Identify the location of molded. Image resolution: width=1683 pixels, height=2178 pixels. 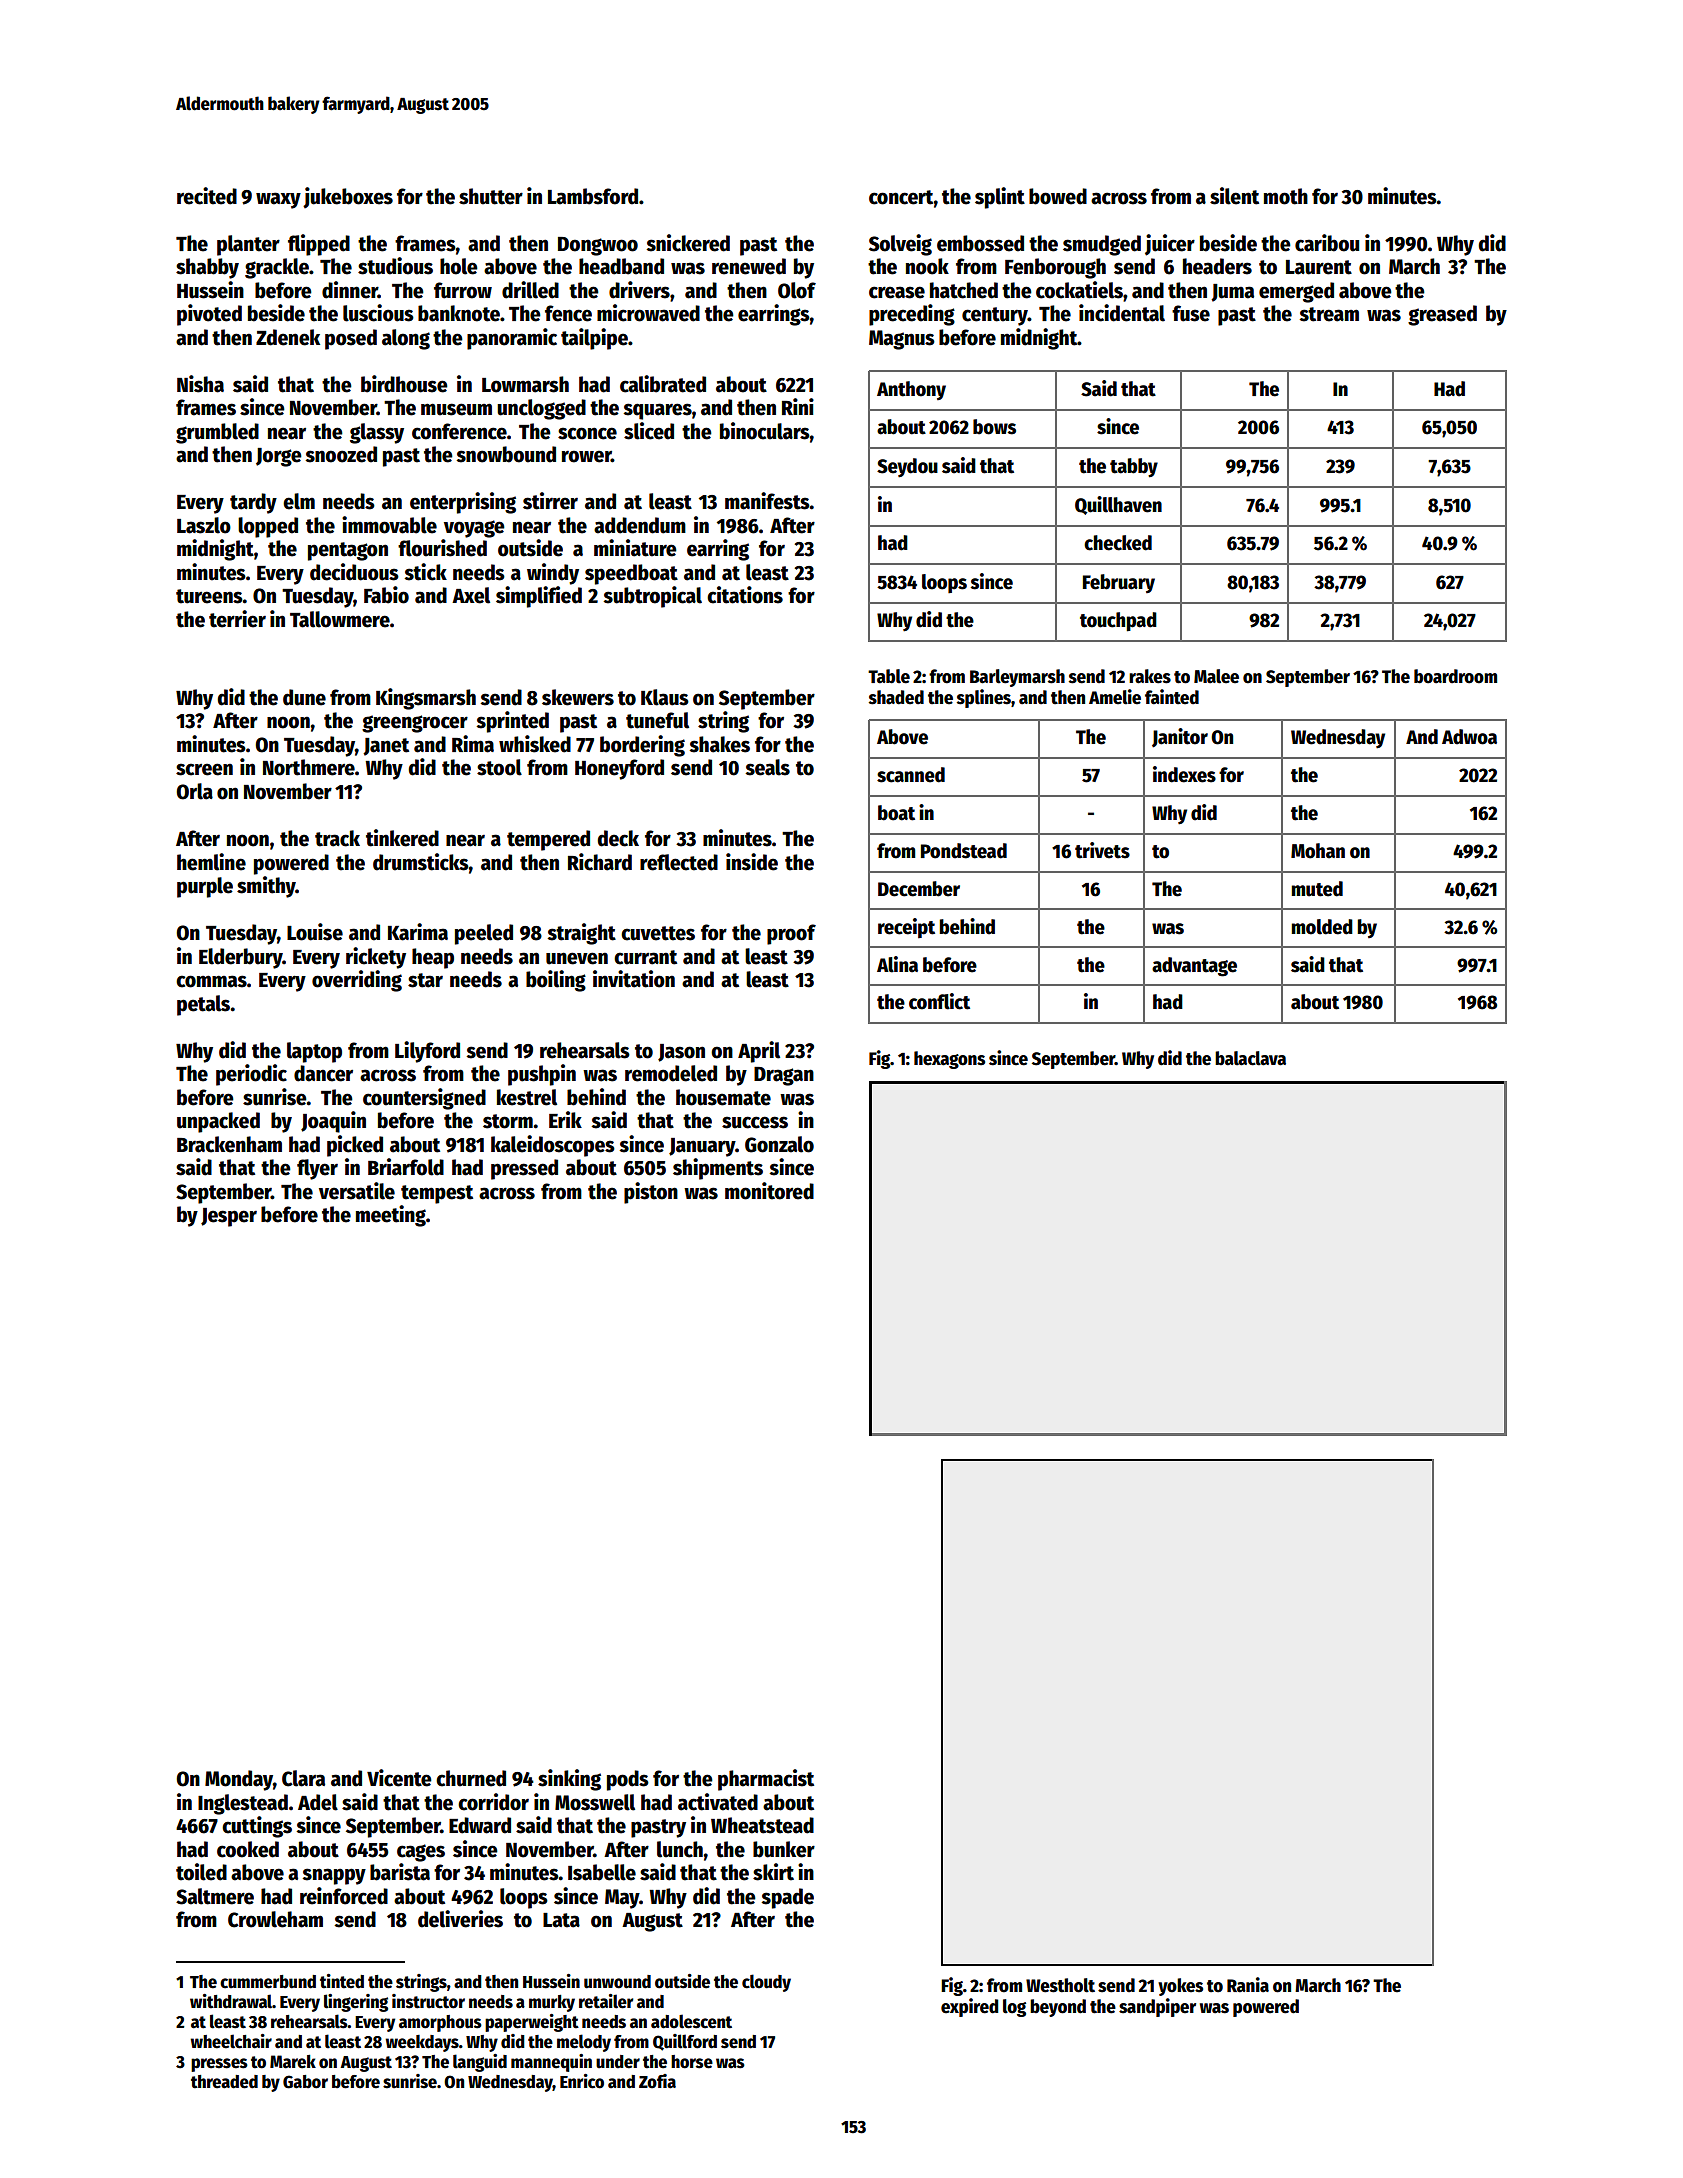
(1322, 927).
